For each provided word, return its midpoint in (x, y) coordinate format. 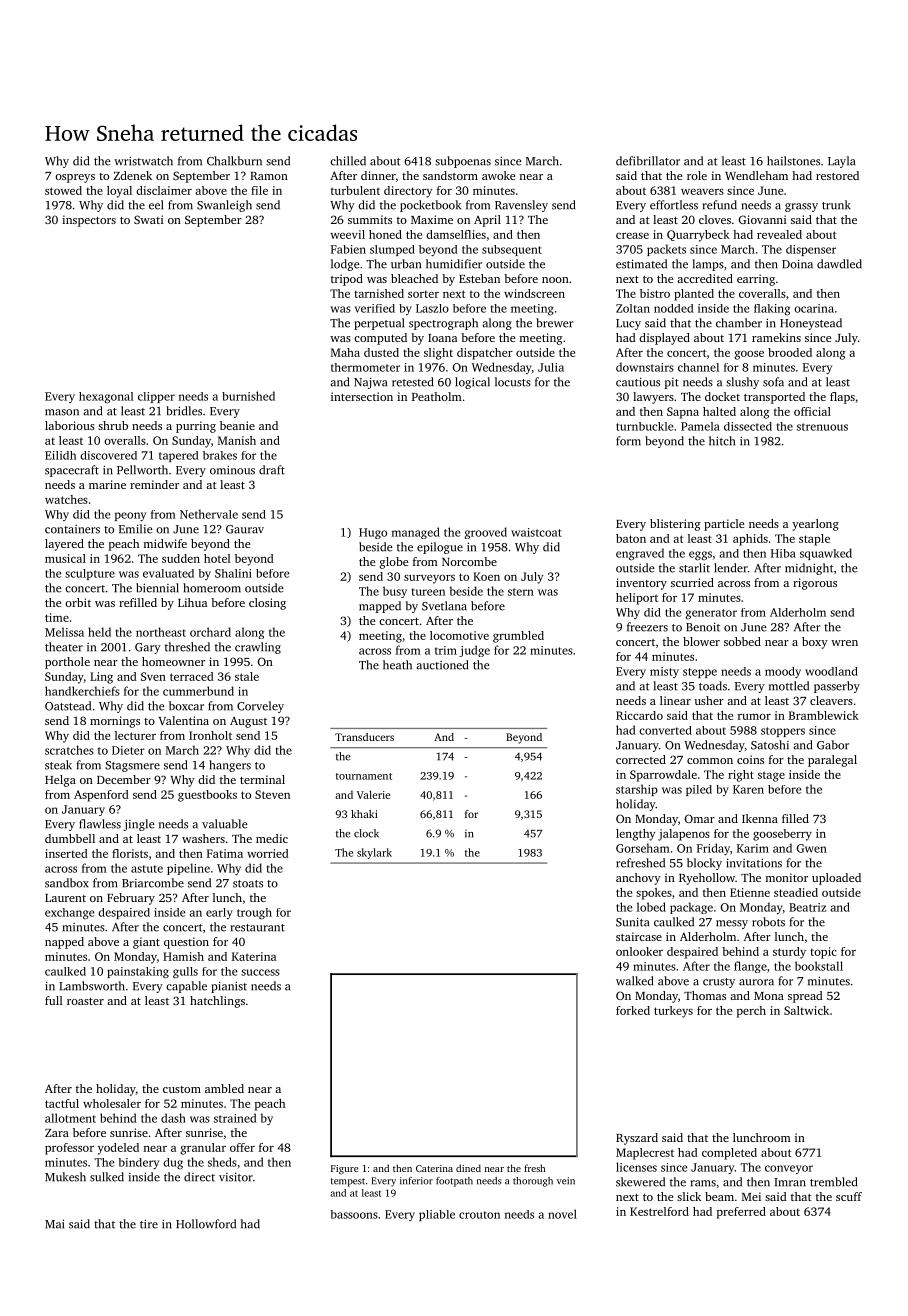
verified (375, 308)
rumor (754, 717)
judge (474, 651)
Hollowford (206, 1224)
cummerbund (198, 691)
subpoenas (463, 162)
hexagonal (106, 397)
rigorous (815, 584)
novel (562, 1214)
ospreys (75, 178)
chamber (739, 323)
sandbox (67, 883)
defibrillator (648, 161)
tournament (364, 776)
